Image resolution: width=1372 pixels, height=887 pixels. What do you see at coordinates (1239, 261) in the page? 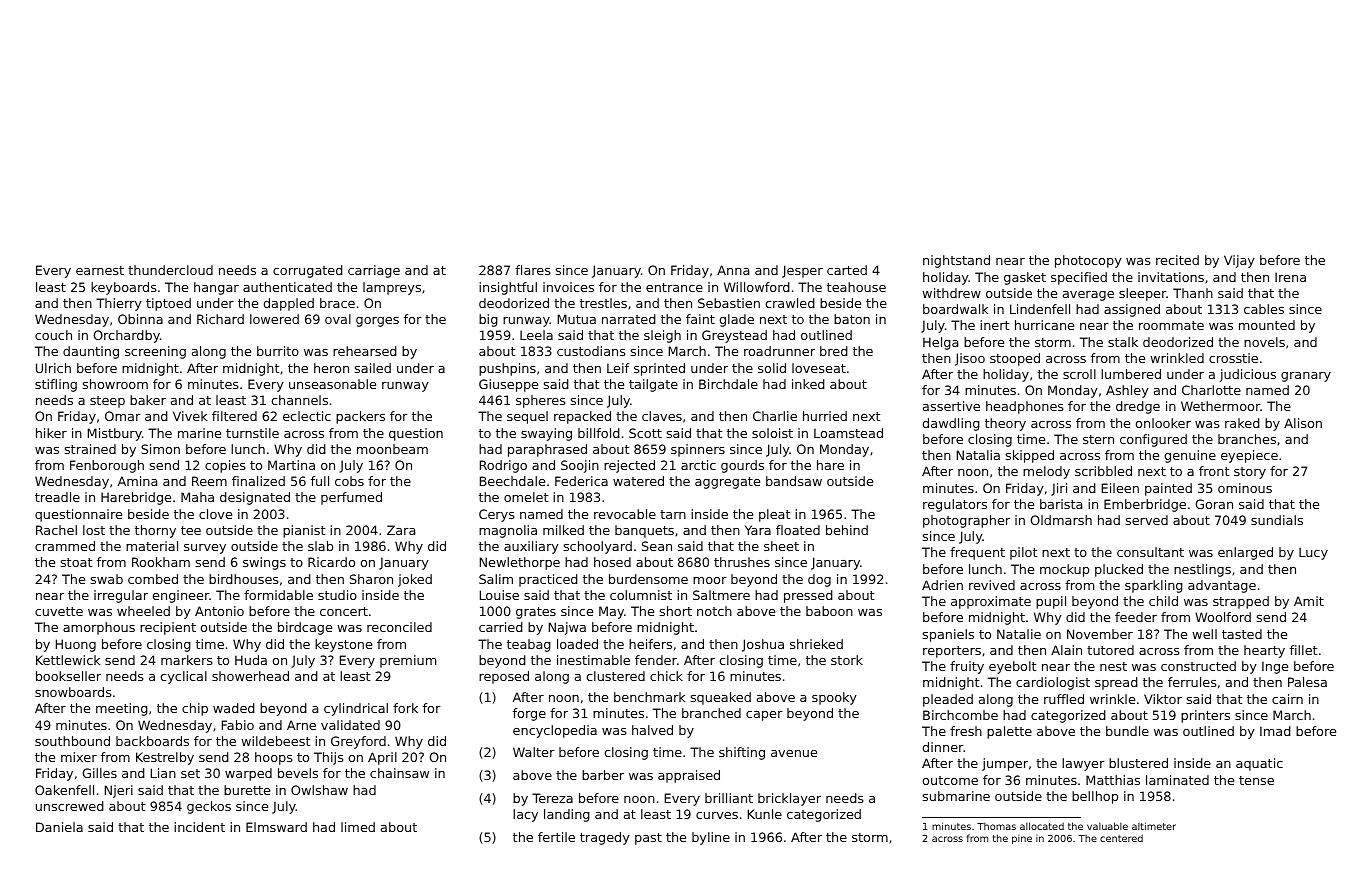
I see `Vijay` at bounding box center [1239, 261].
